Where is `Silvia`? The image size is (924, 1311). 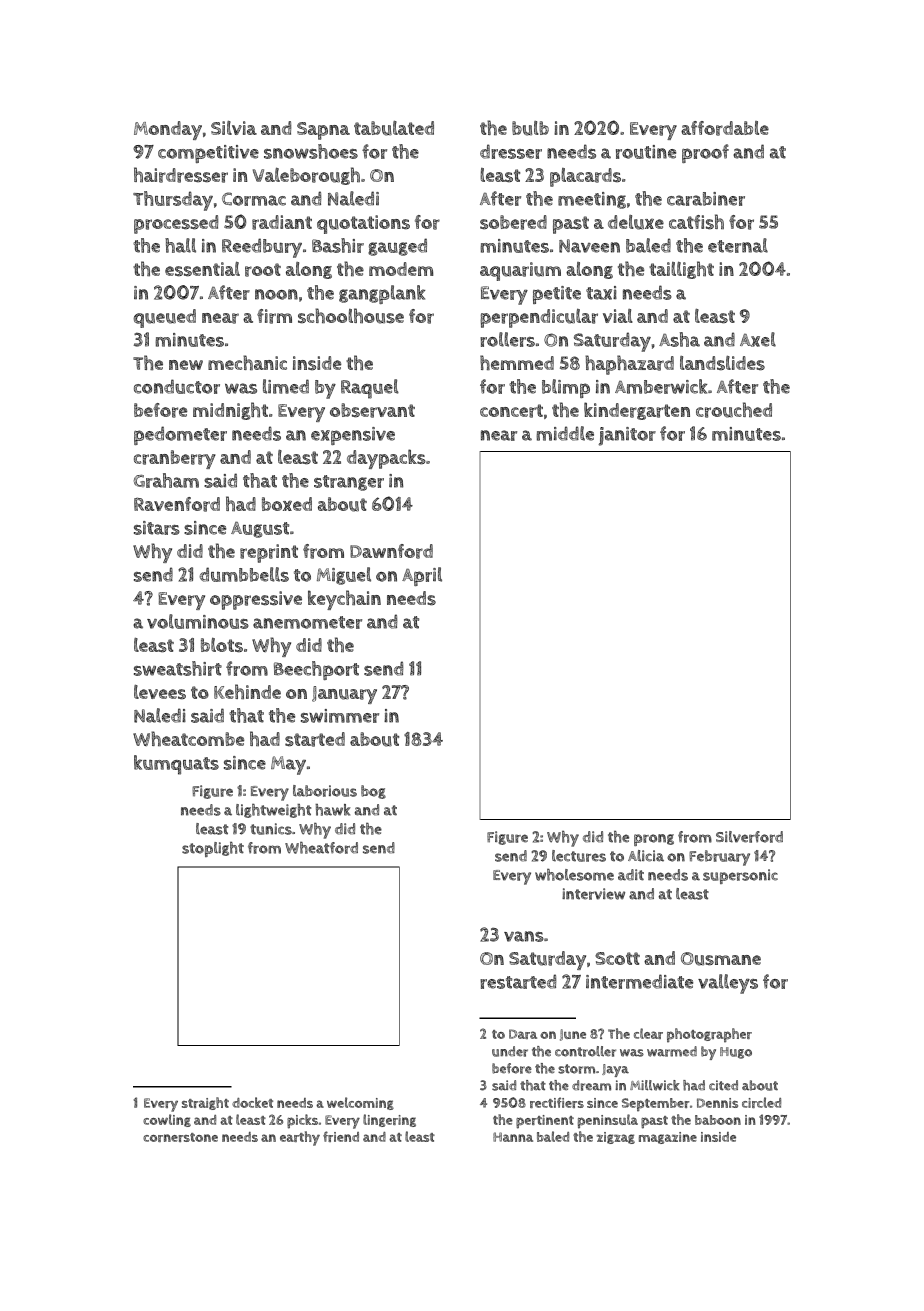 Silvia is located at coordinates (234, 128).
